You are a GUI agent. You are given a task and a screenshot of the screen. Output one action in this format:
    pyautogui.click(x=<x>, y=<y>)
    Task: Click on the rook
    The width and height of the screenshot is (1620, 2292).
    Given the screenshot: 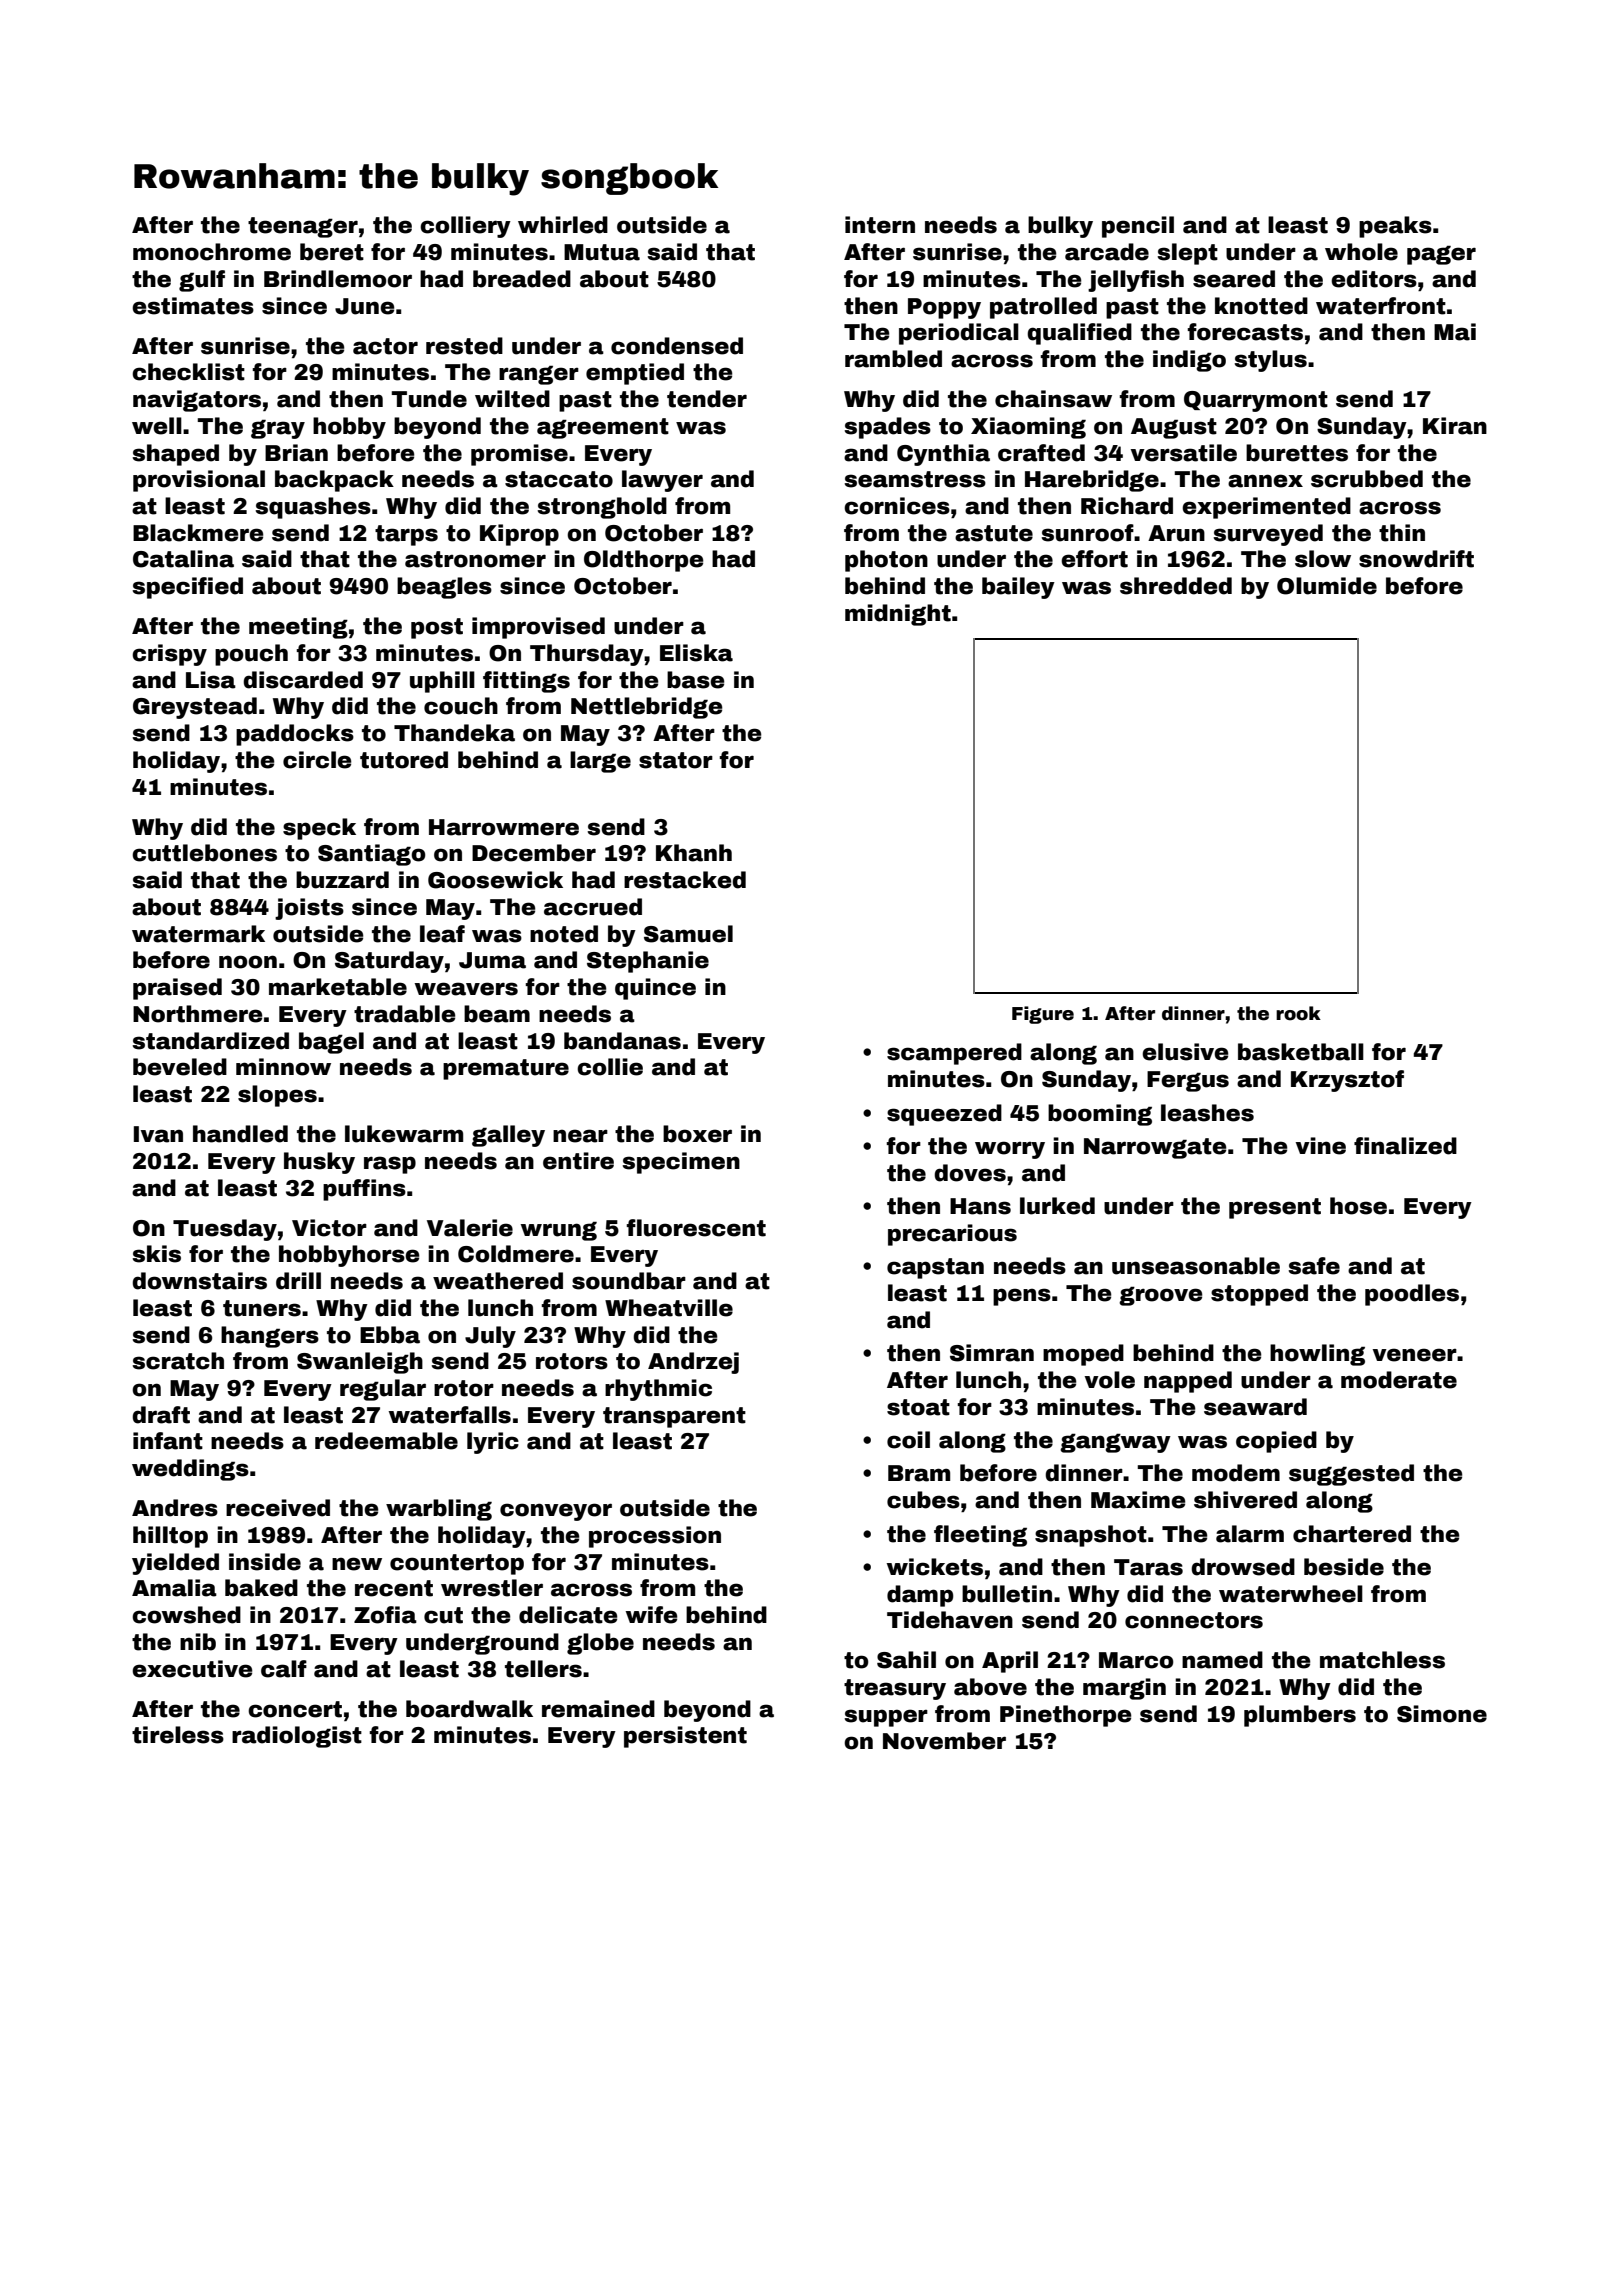 What is the action you would take?
    pyautogui.click(x=1298, y=1013)
